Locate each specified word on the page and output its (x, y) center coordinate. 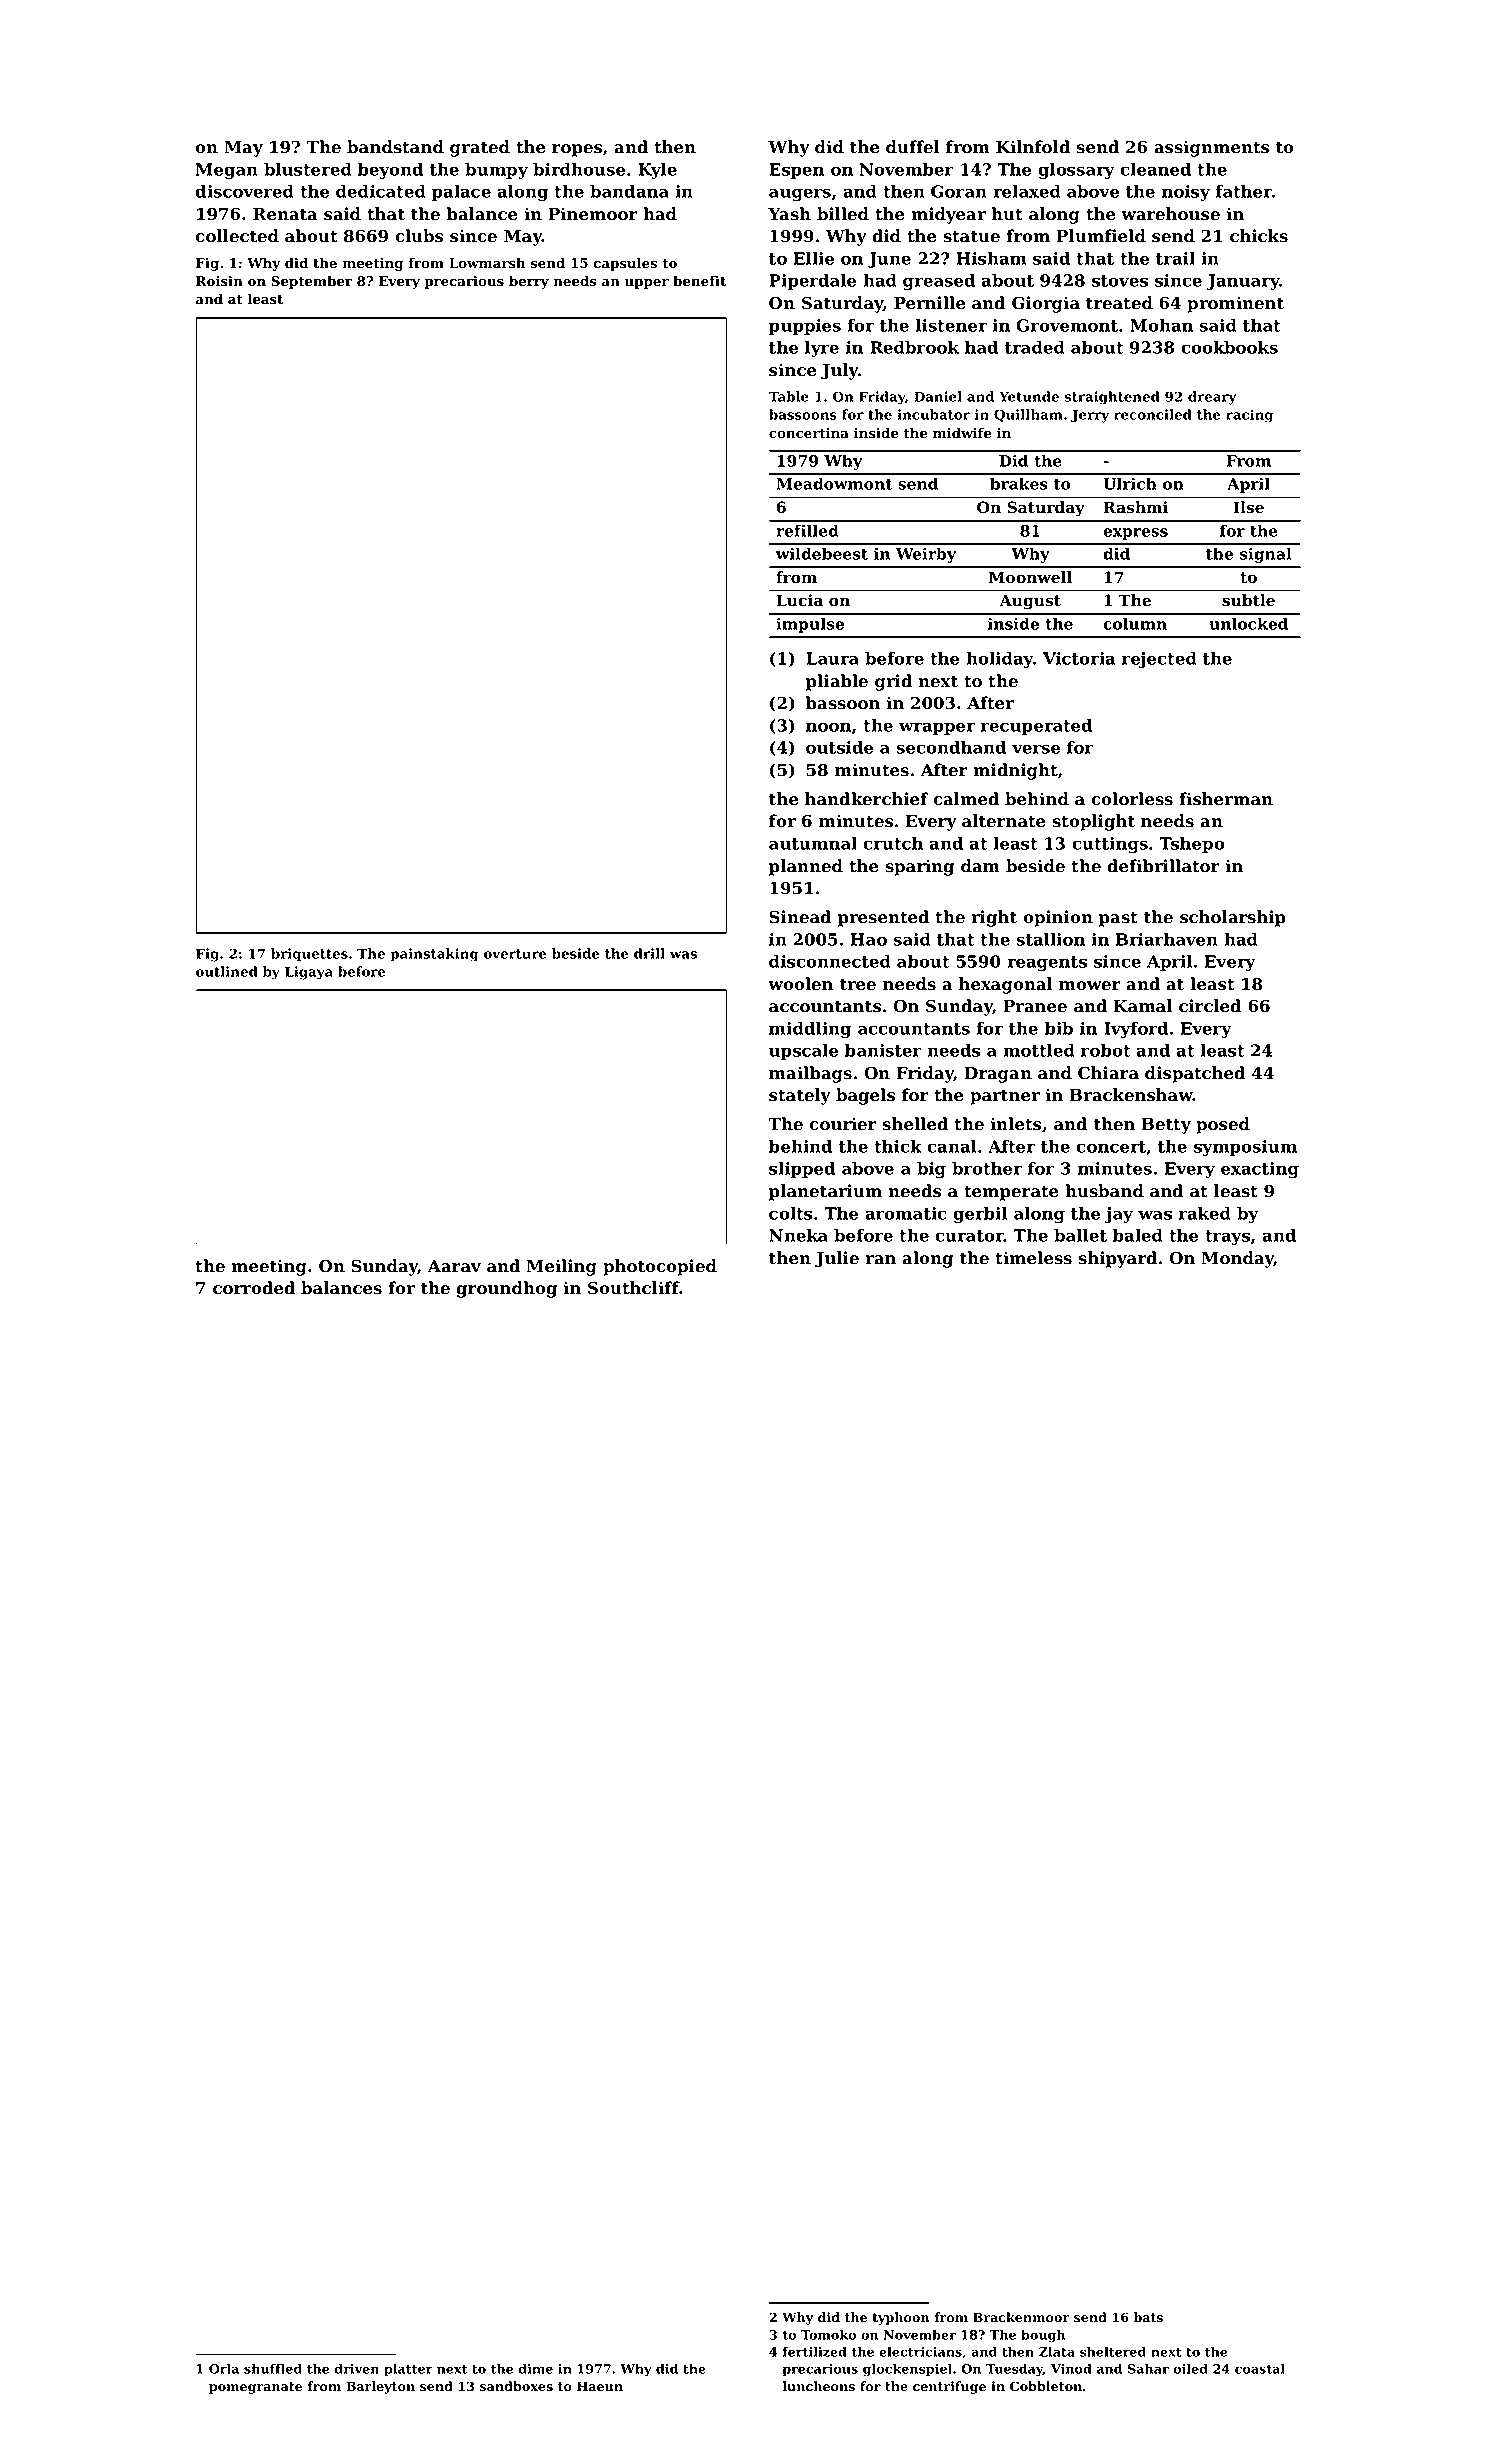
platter (408, 2370)
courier (843, 1124)
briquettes (309, 955)
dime (536, 2368)
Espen (796, 171)
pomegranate (255, 2388)
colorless (1132, 799)
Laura (832, 658)
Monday (1237, 1259)
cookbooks (1229, 347)
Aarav (454, 1266)
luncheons (819, 2386)
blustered (308, 169)
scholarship (1233, 918)
